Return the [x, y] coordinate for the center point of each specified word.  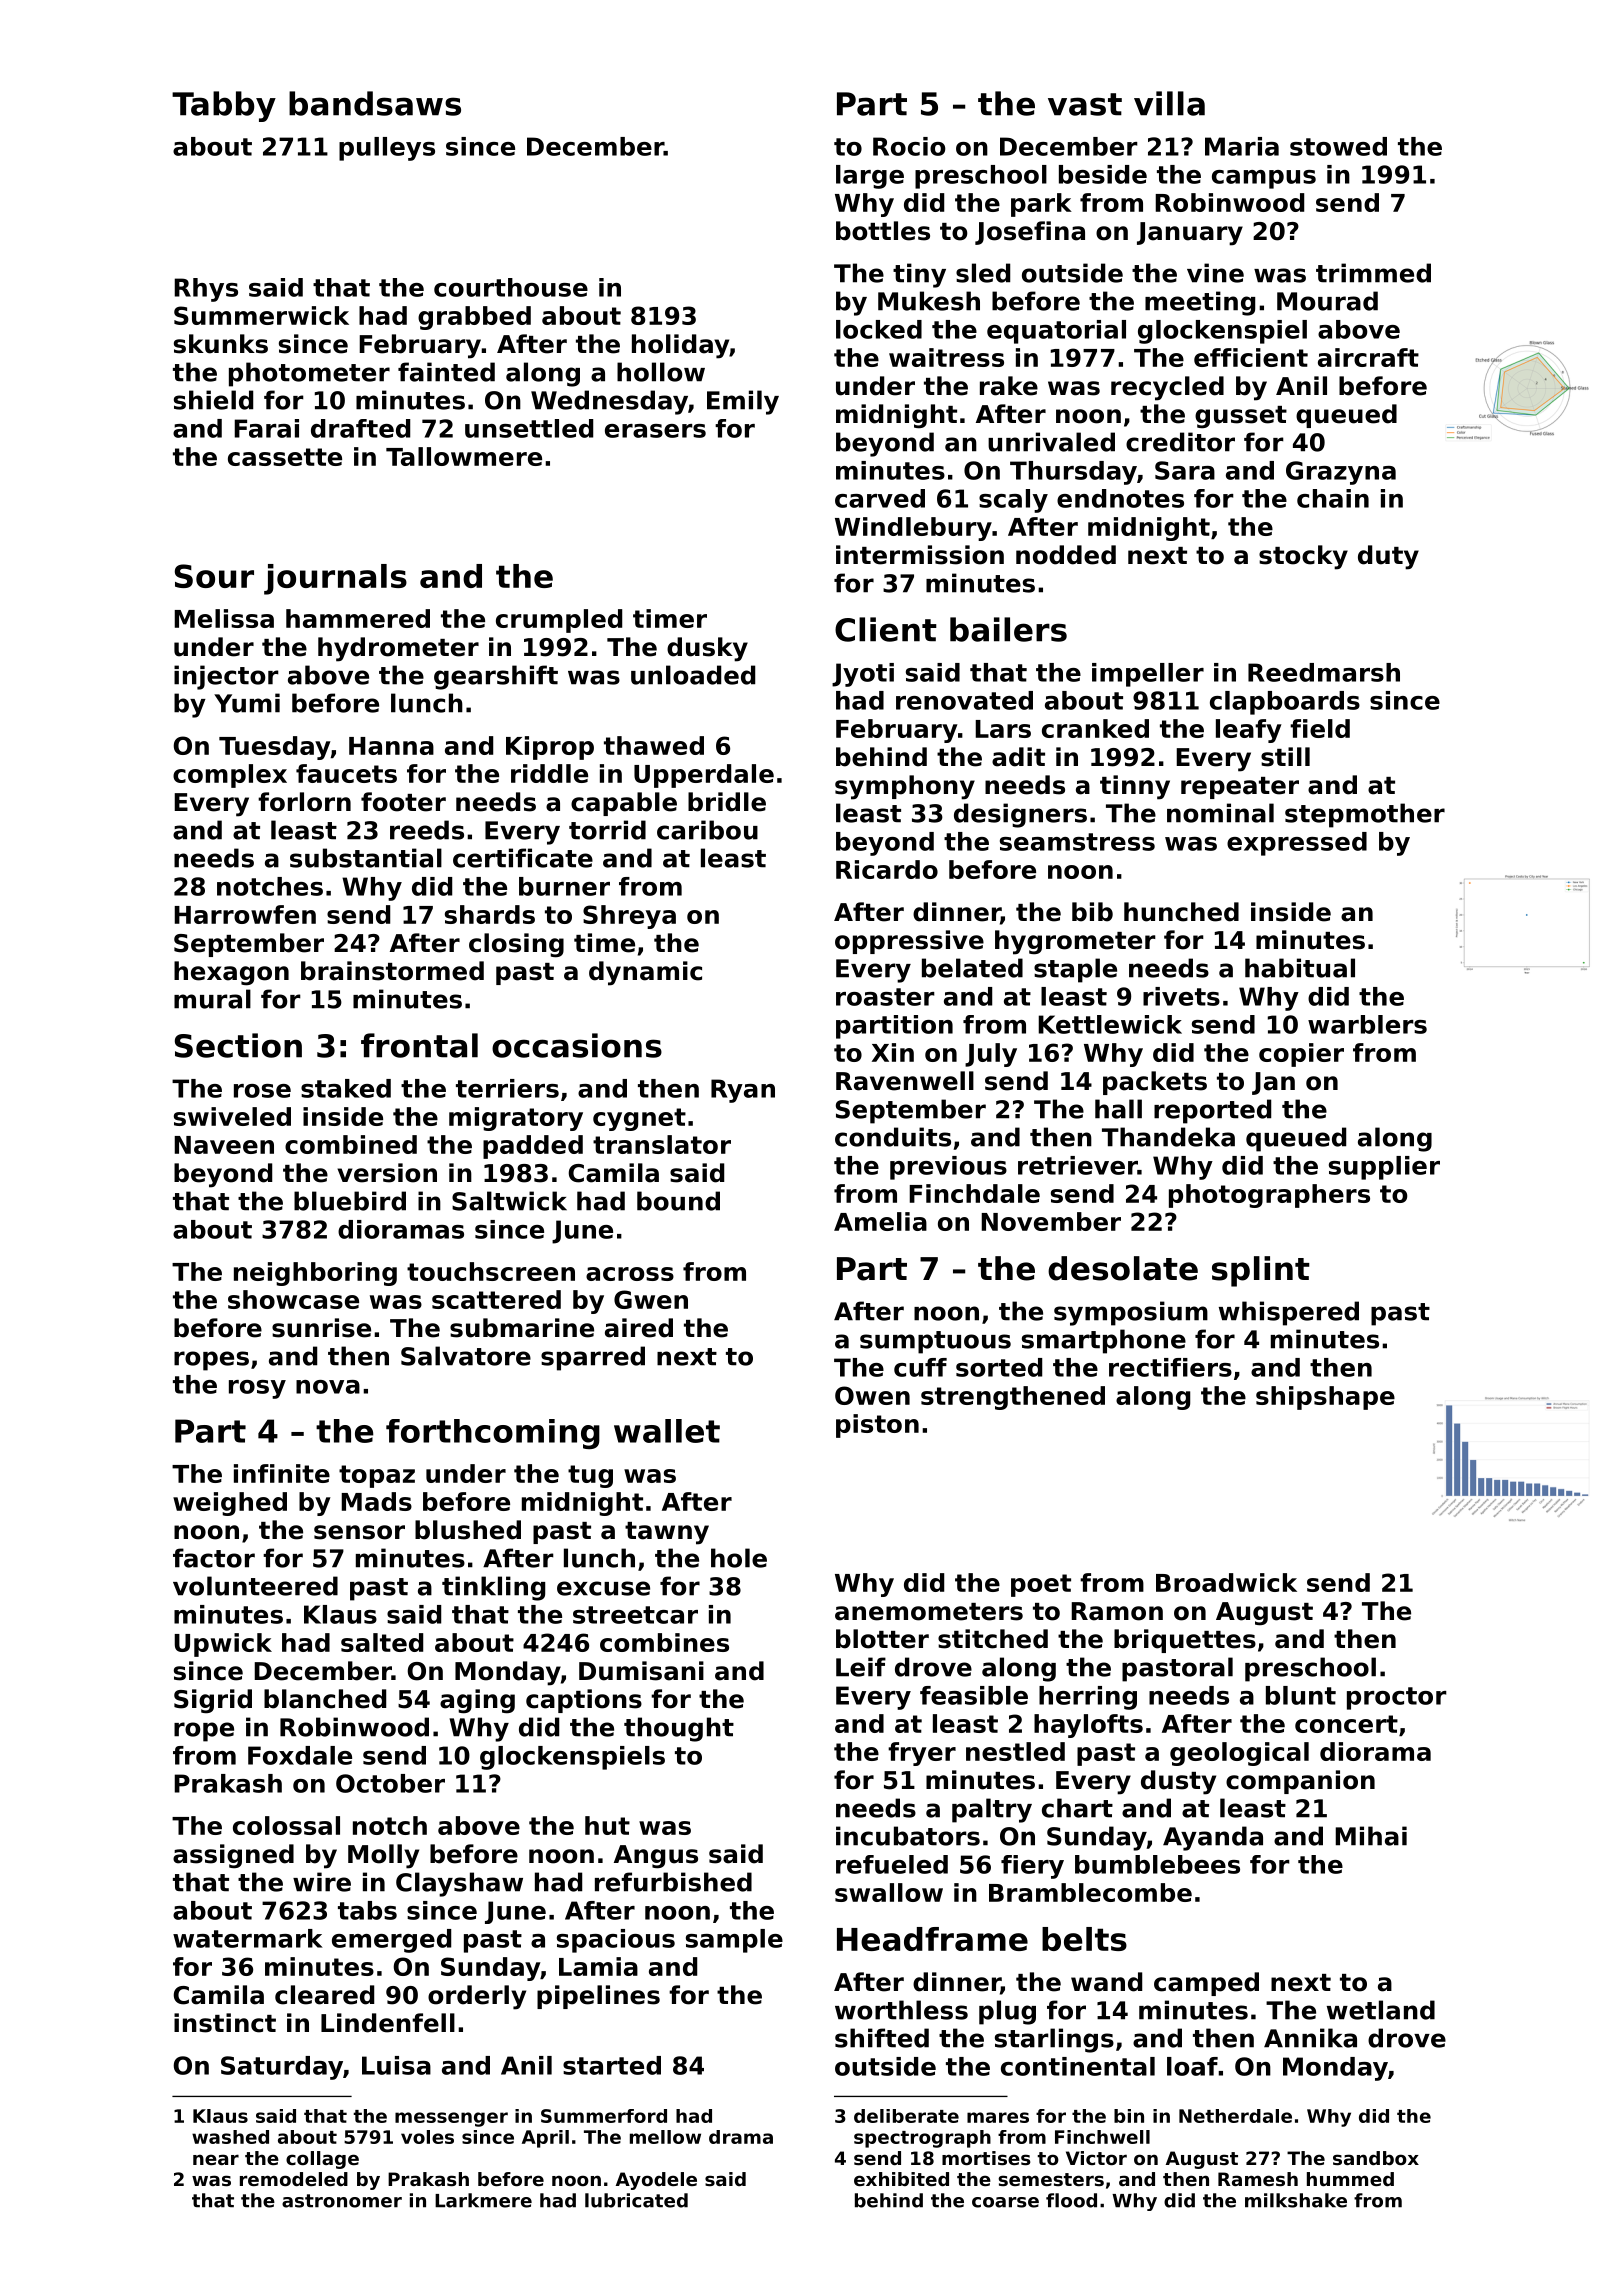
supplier [1384, 1168]
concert [1346, 1724]
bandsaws [375, 103]
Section [238, 1045]
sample [734, 1941]
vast [1085, 104]
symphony [905, 787]
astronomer [342, 2201]
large [870, 177]
